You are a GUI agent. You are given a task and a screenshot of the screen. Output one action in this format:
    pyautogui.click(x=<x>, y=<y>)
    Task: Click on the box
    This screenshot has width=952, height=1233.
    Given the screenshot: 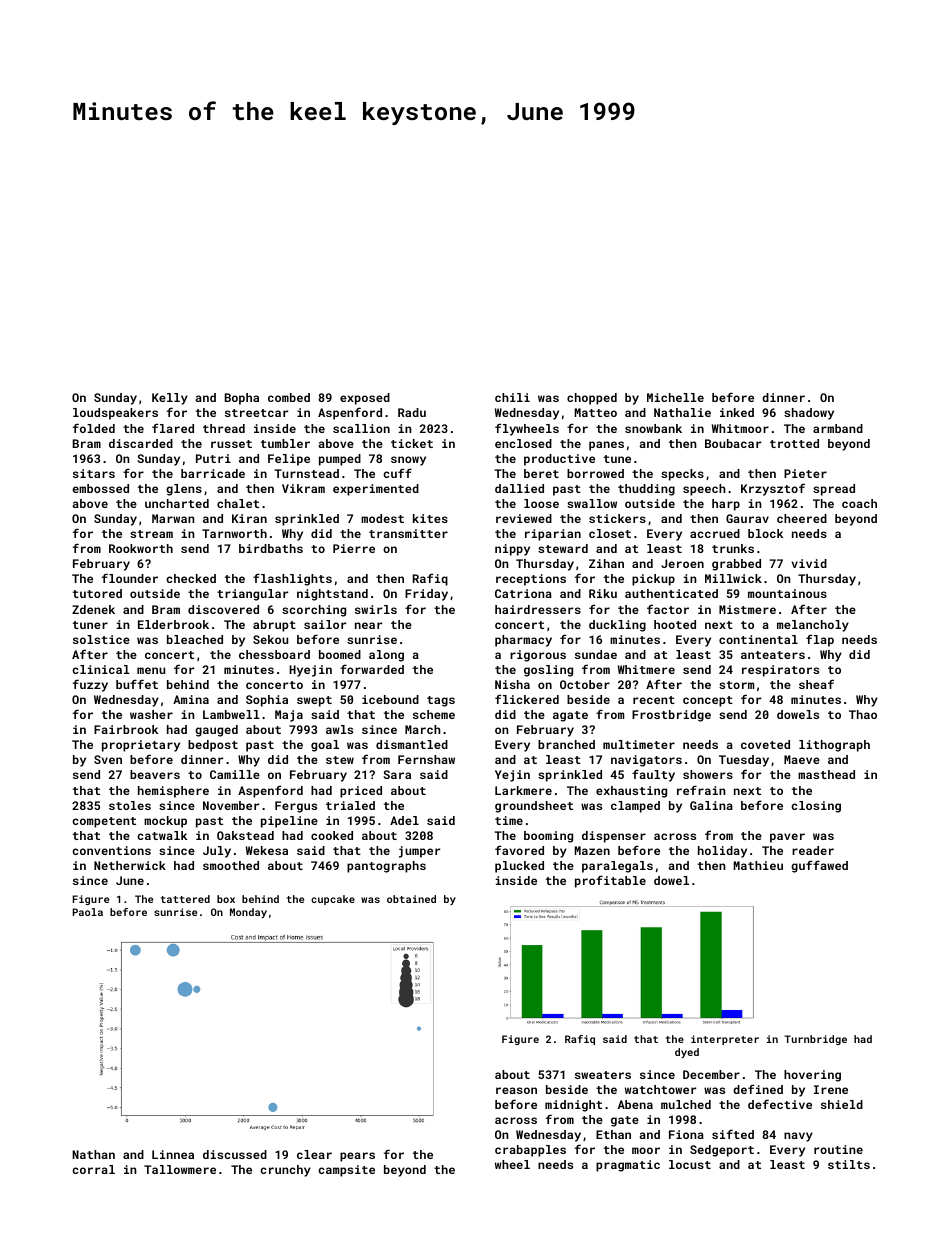 What is the action you would take?
    pyautogui.click(x=226, y=899)
